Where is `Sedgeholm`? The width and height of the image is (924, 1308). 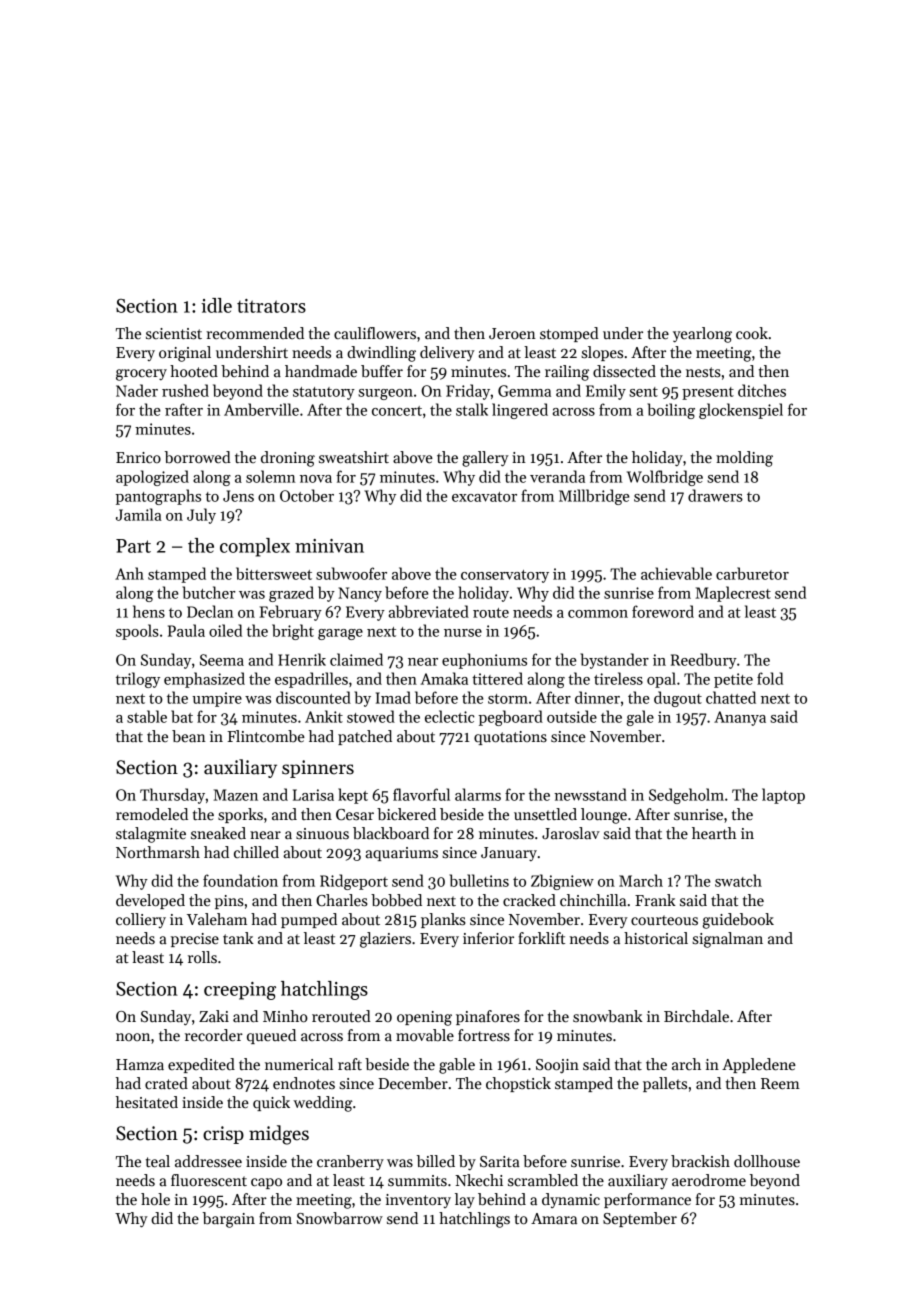
Sedgeholm is located at coordinates (686, 796).
